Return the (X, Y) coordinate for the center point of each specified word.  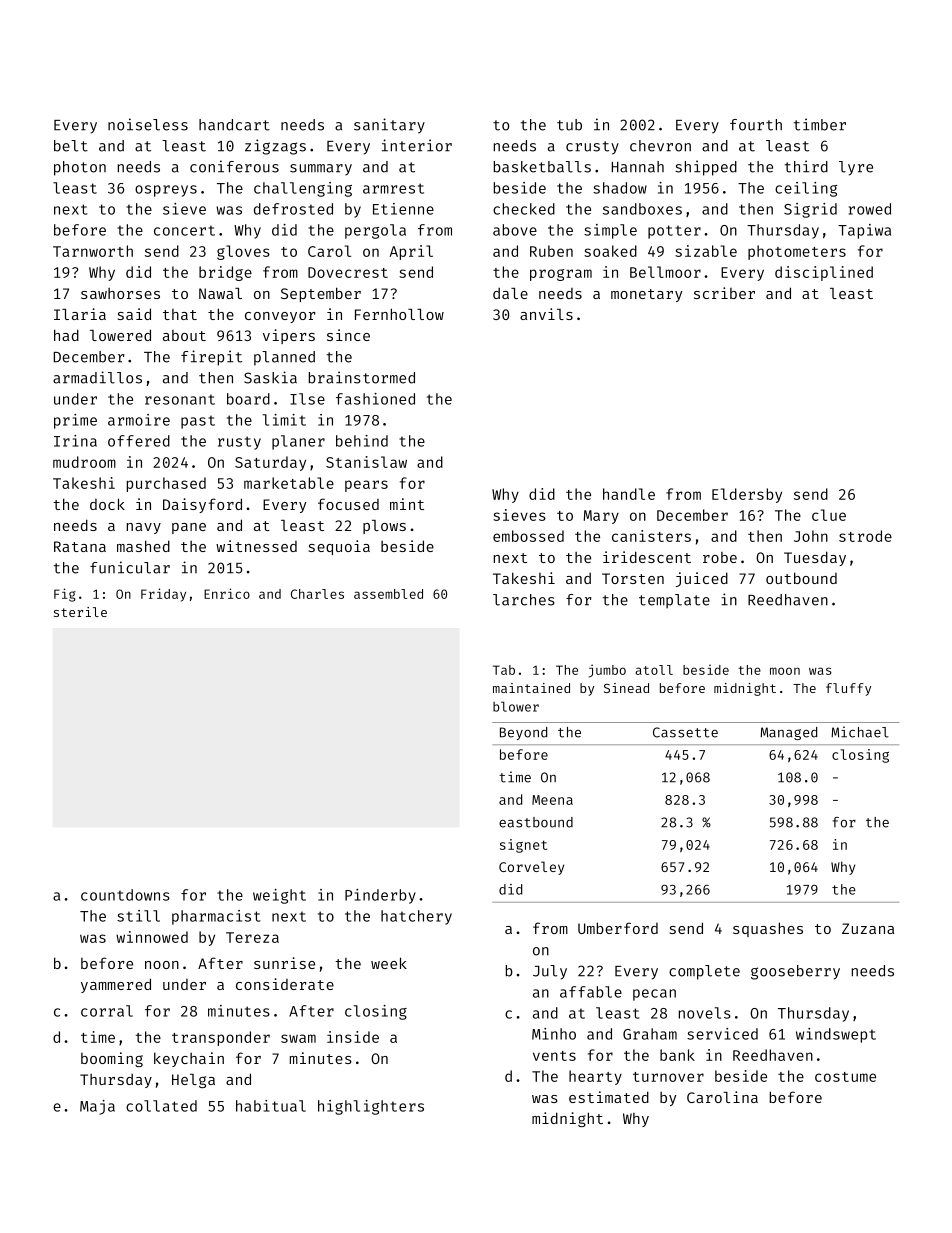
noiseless (148, 124)
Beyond (523, 733)
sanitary (389, 126)
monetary (646, 295)
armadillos (97, 377)
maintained (531, 688)
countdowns (125, 895)
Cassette (685, 732)
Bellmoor (665, 272)
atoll (654, 670)
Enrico (227, 593)
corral (107, 1011)
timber (820, 124)
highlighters (371, 1107)
